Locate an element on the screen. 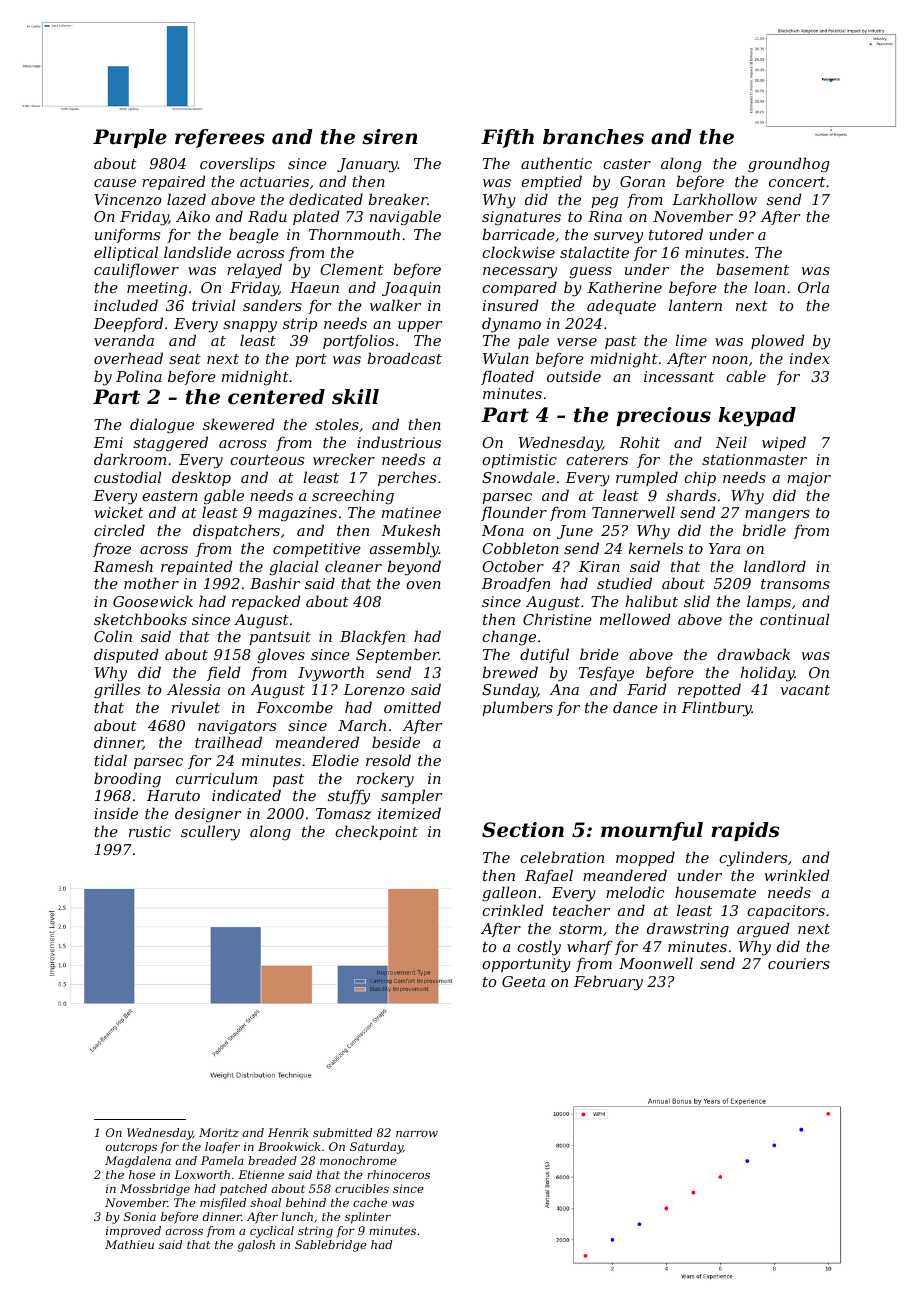 The width and height of the screenshot is (924, 1311). wrinkled is located at coordinates (797, 875).
